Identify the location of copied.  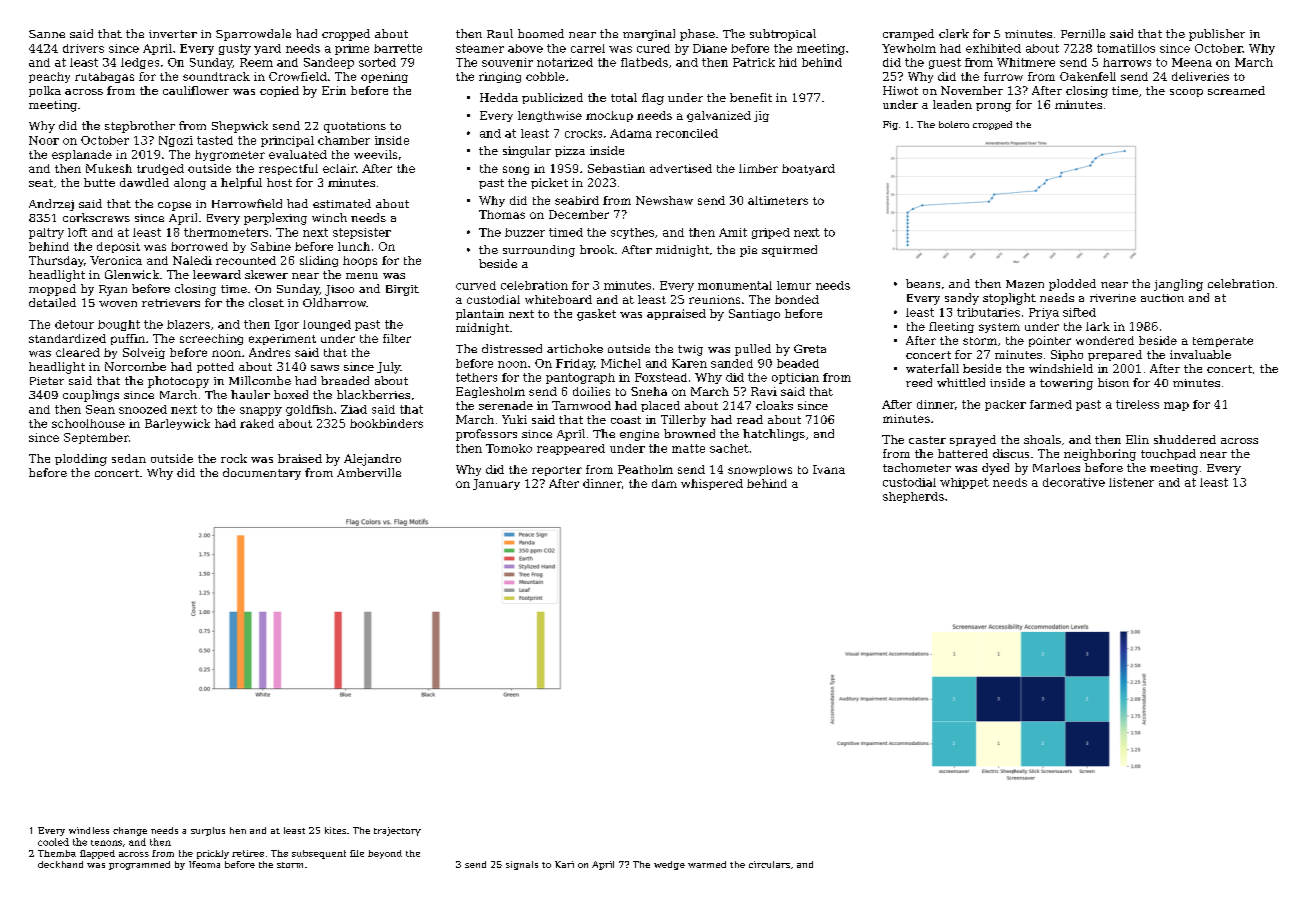
(279, 91).
